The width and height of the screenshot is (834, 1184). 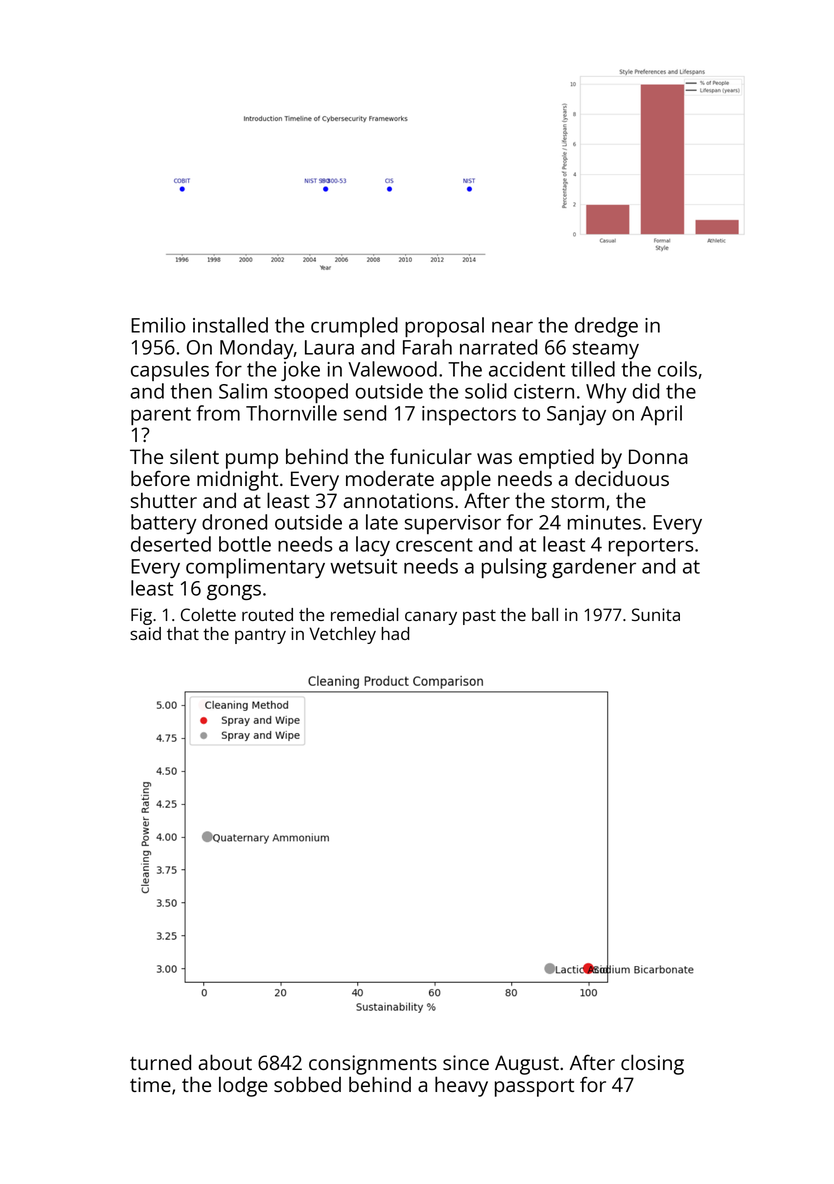 I want to click on past, so click(x=479, y=617).
